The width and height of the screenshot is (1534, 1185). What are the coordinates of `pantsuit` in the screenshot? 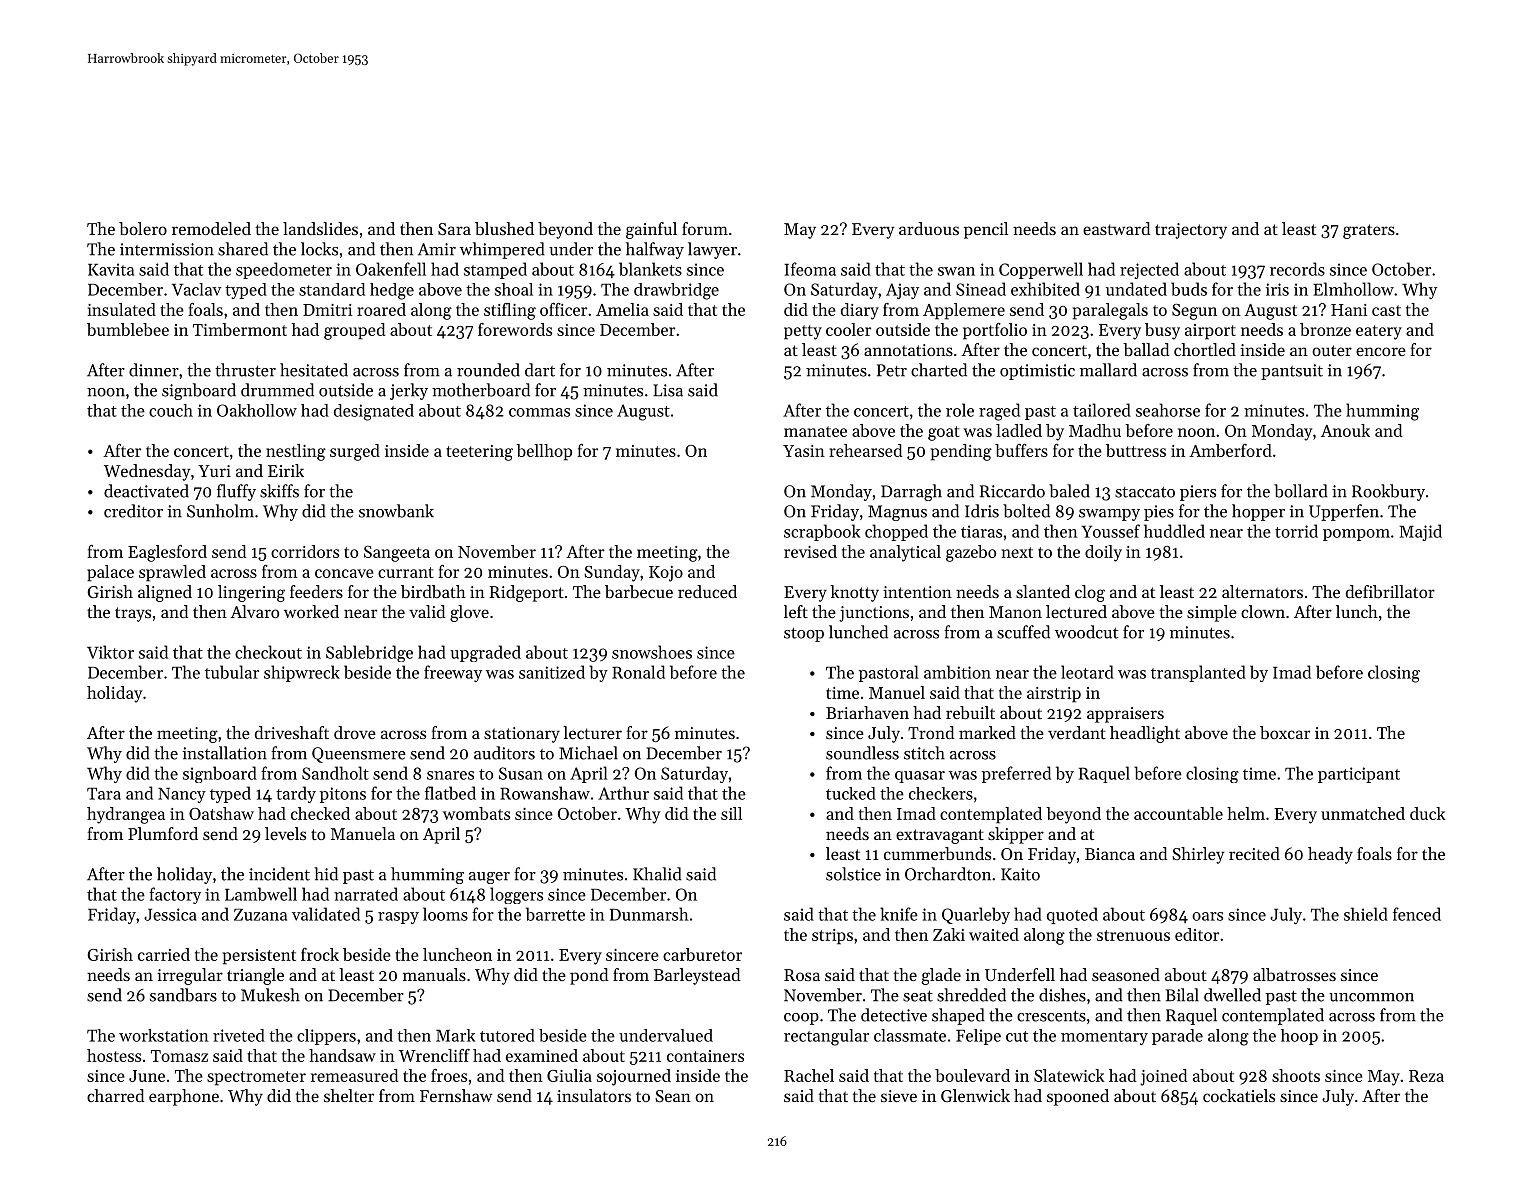 It's located at (1292, 372).
